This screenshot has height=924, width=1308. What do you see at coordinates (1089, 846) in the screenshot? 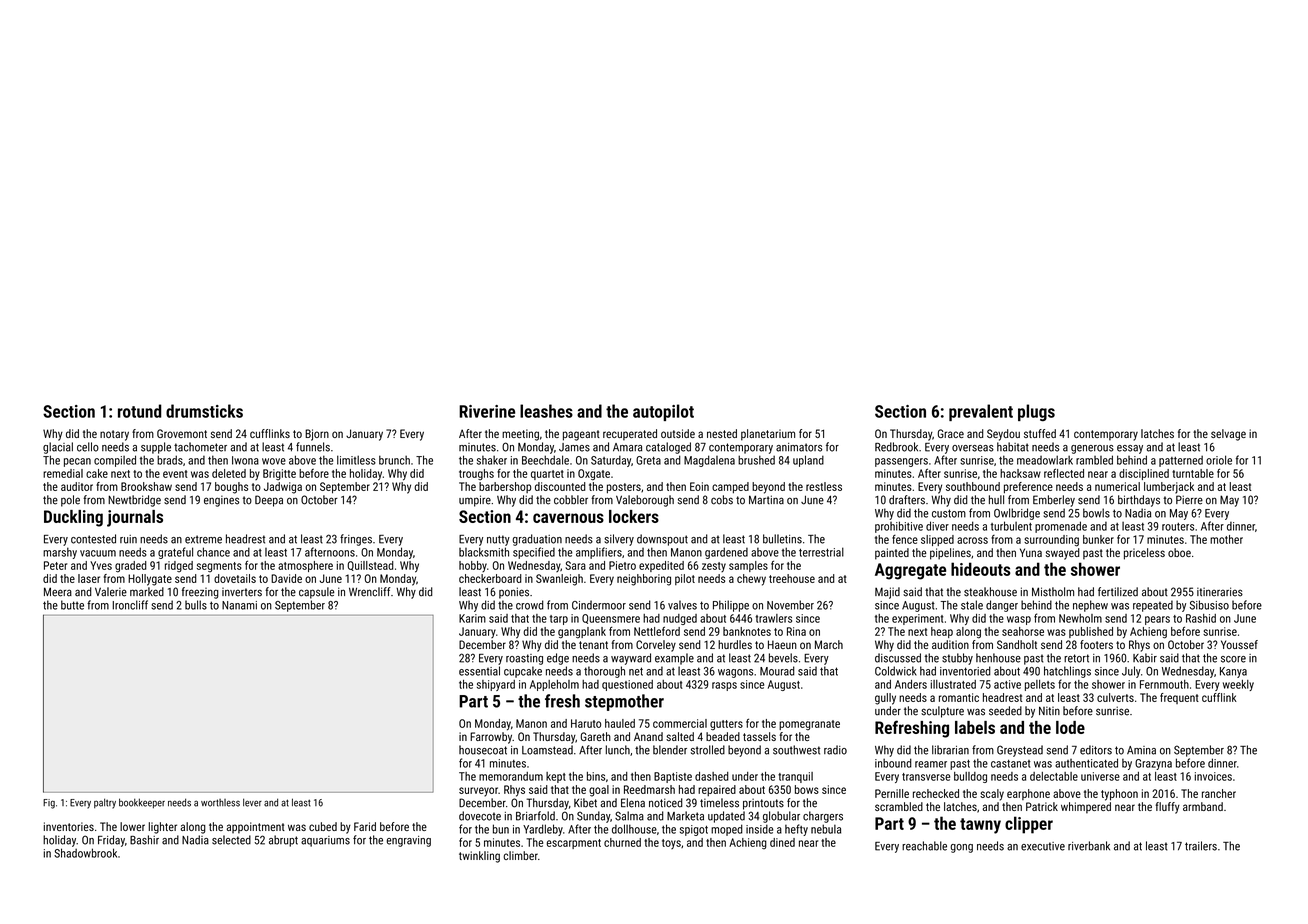
I see `riverbank` at bounding box center [1089, 846].
